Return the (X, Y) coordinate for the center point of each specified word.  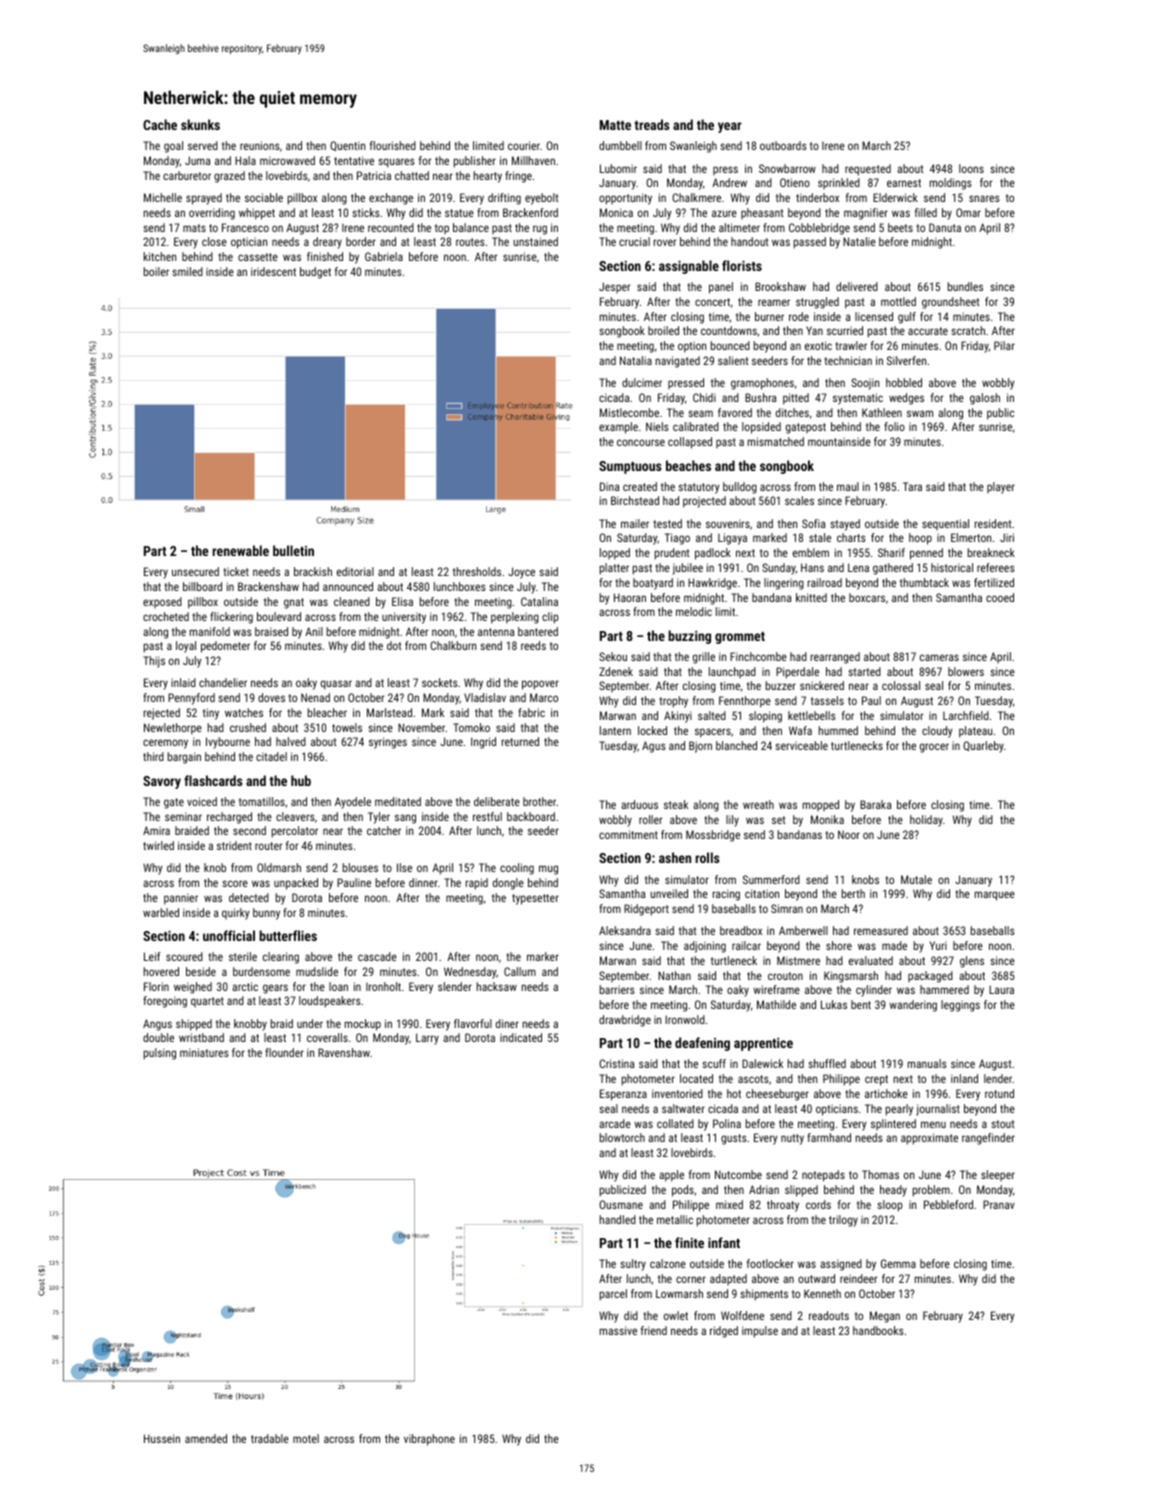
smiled (187, 271)
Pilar (1004, 345)
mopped (821, 805)
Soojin (865, 384)
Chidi (704, 397)
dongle (508, 884)
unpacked (296, 884)
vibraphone (429, 1440)
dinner (423, 882)
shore (839, 945)
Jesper (614, 287)
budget (315, 273)
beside (201, 971)
